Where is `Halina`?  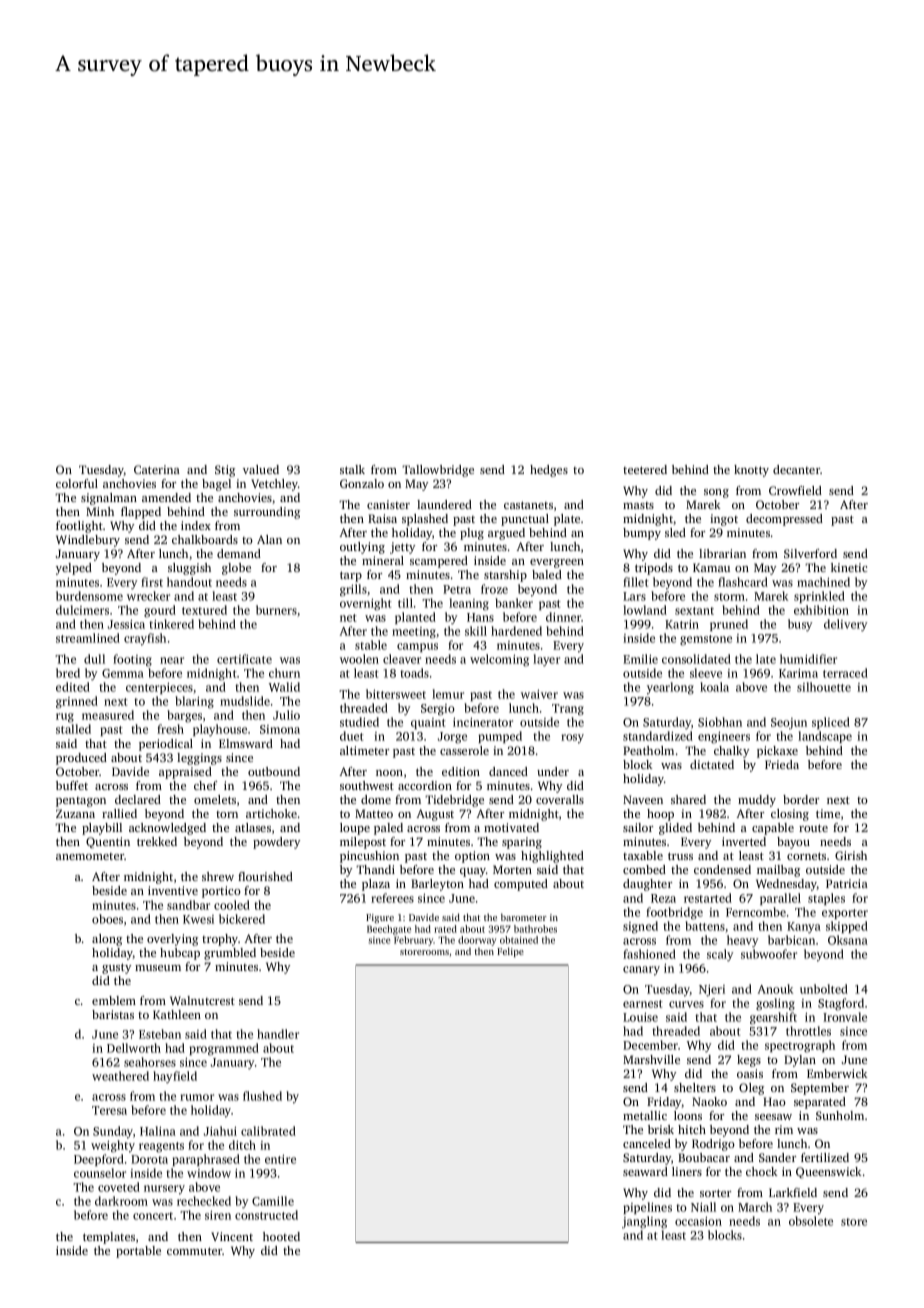 Halina is located at coordinates (158, 1131).
